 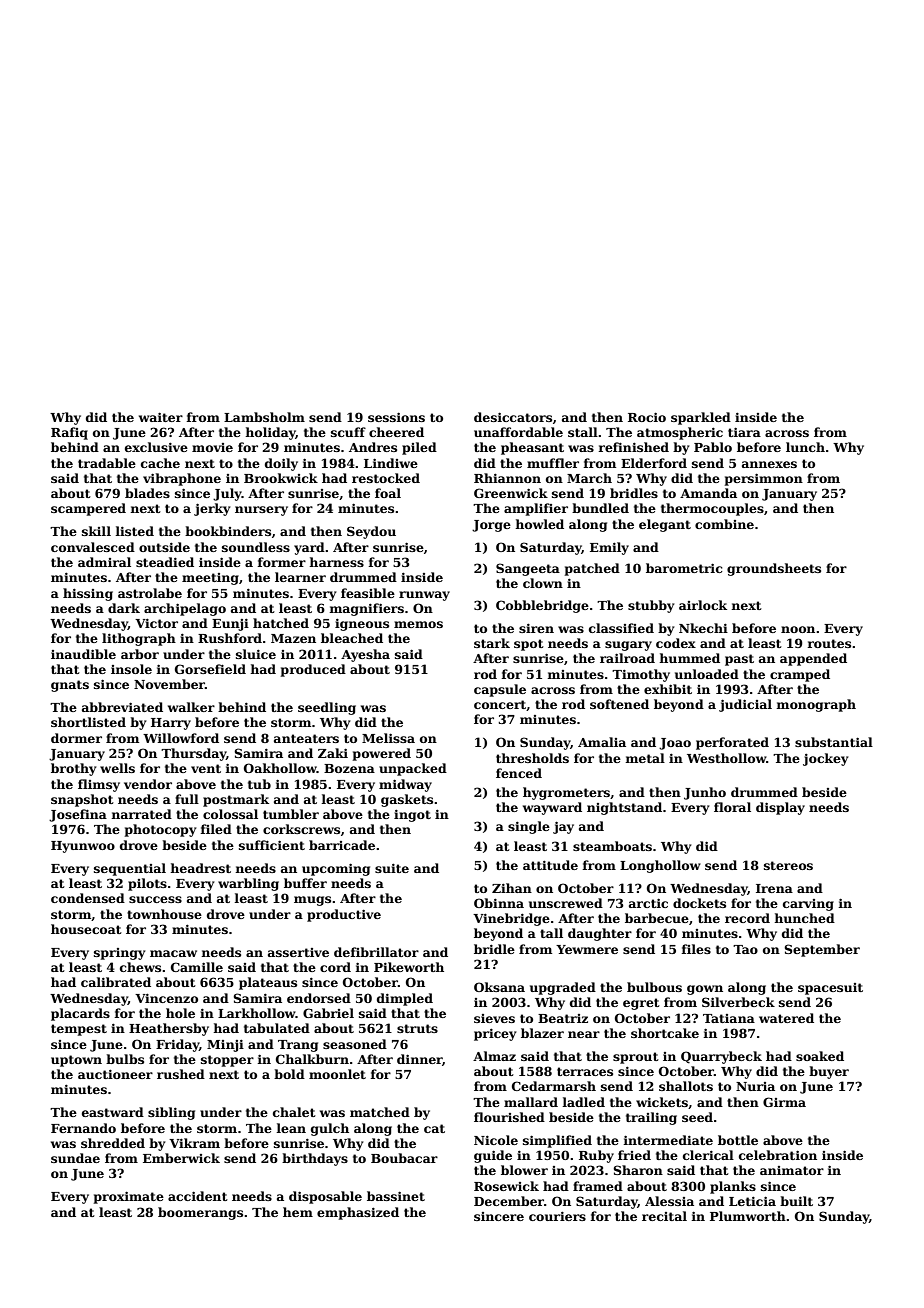 I want to click on tiara, so click(x=744, y=432).
